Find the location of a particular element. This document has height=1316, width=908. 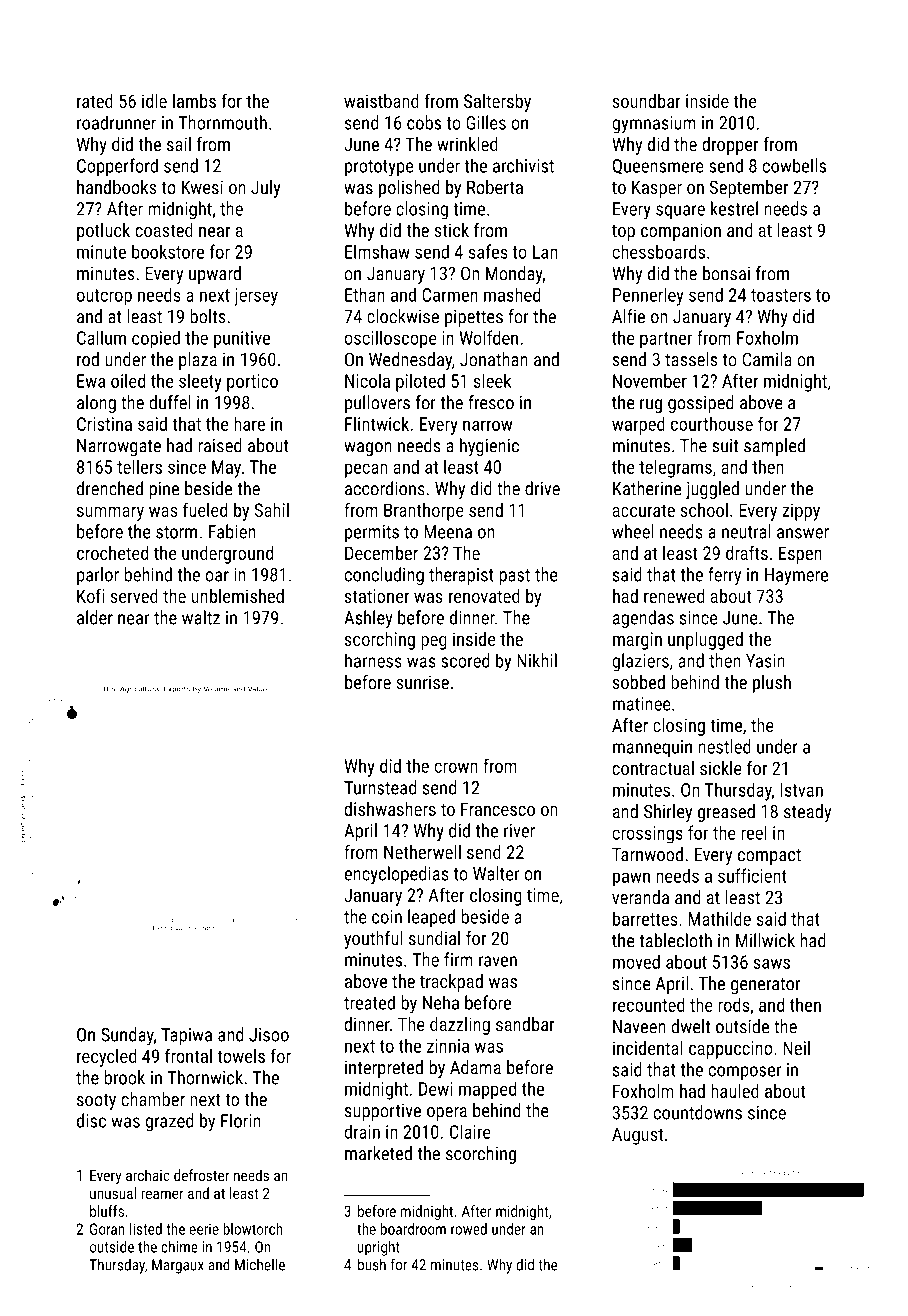

Margaux is located at coordinates (178, 1266).
